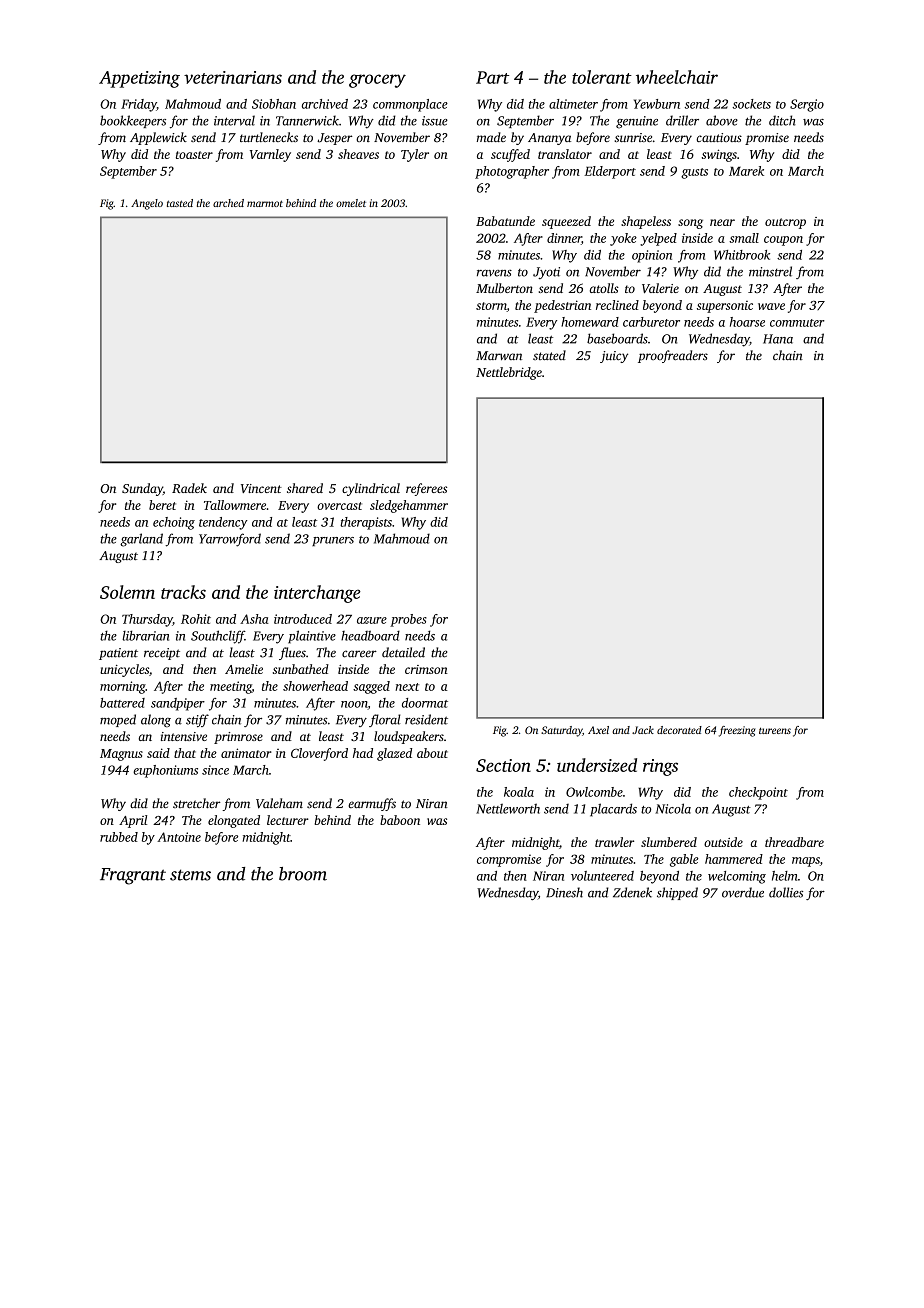 This page has width=924, height=1308. Describe the element at coordinates (139, 79) in the page. I see `Appetizing` at that location.
